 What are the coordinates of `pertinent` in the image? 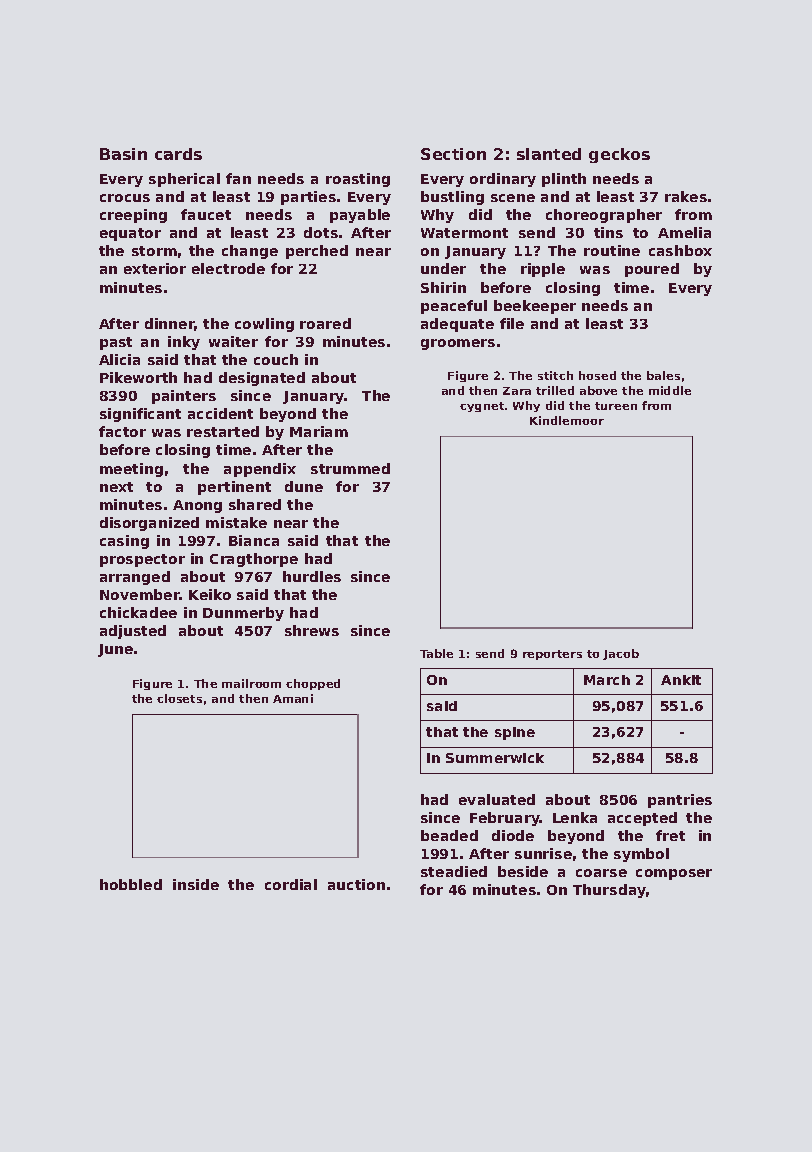 It's located at (234, 488).
